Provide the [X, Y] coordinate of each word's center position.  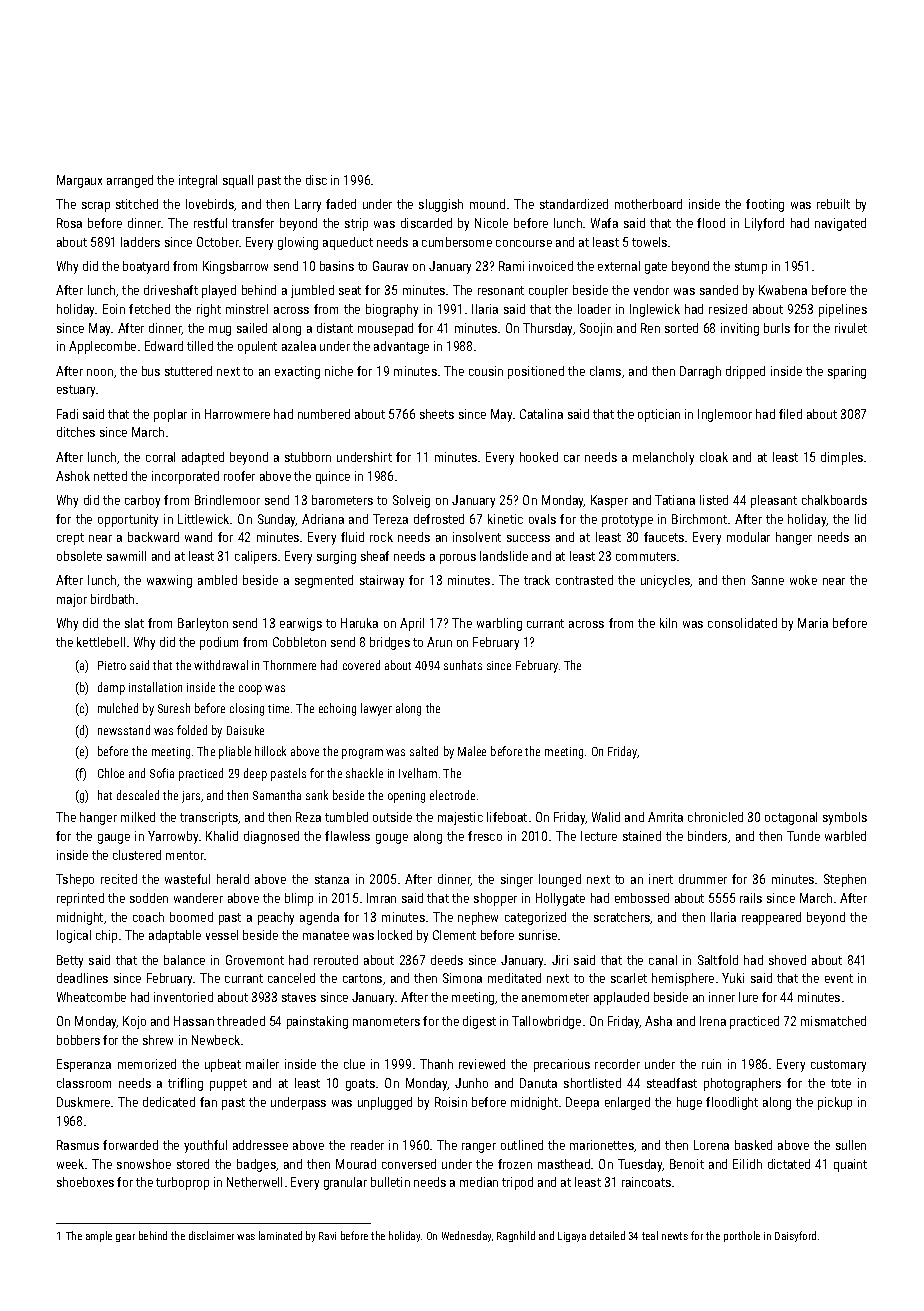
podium [219, 643]
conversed [409, 1164]
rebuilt [833, 204]
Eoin [114, 309]
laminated [280, 1235]
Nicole [491, 223]
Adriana [323, 519]
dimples [842, 458]
